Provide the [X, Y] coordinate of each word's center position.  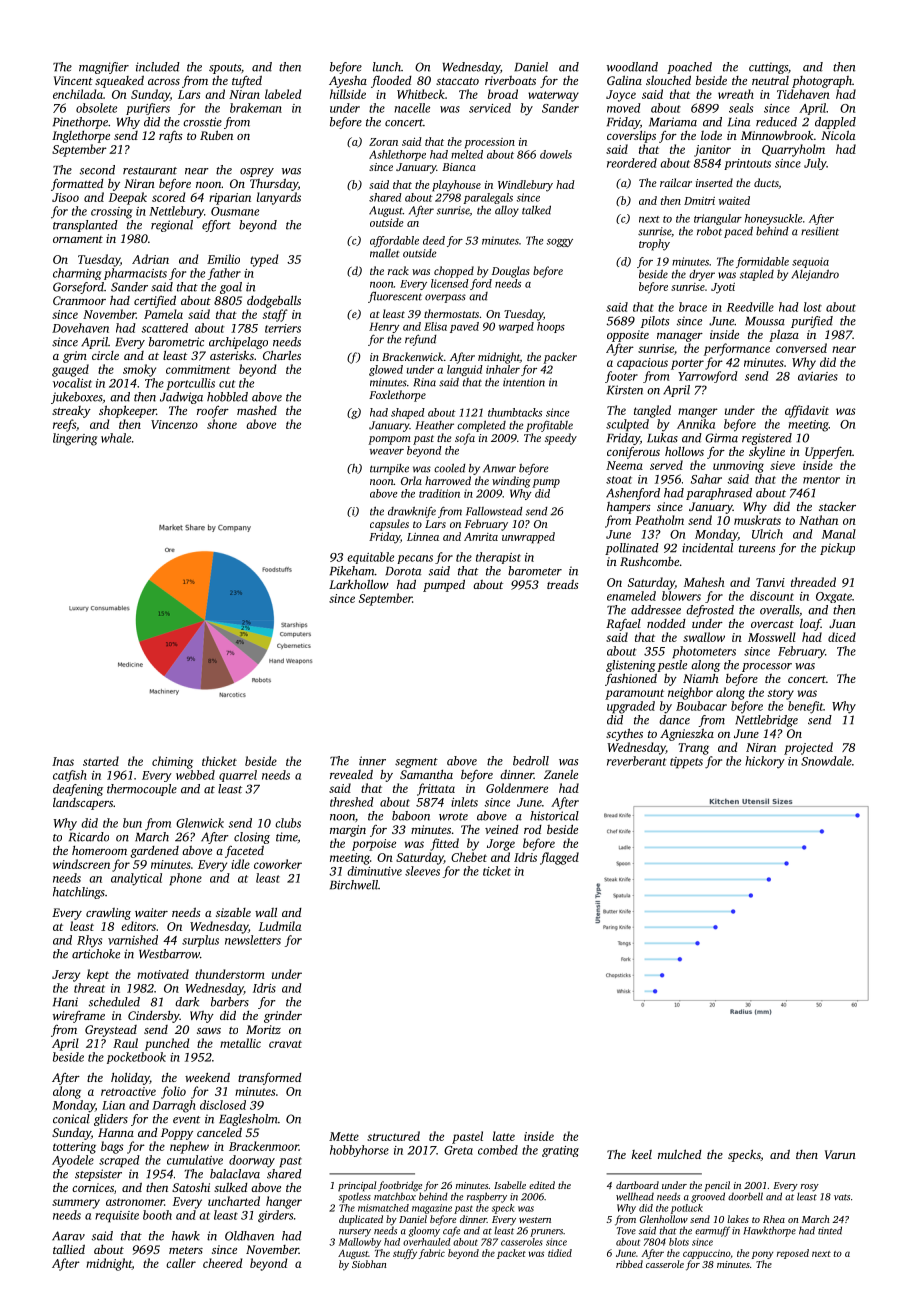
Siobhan [369, 1264]
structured [393, 1136]
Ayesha [348, 81]
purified [812, 322]
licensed [450, 283]
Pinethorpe [80, 123]
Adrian [150, 259]
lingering [75, 439]
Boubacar [701, 706]
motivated [163, 974]
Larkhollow [359, 584]
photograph [822, 82]
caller [181, 1263]
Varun [840, 1154]
